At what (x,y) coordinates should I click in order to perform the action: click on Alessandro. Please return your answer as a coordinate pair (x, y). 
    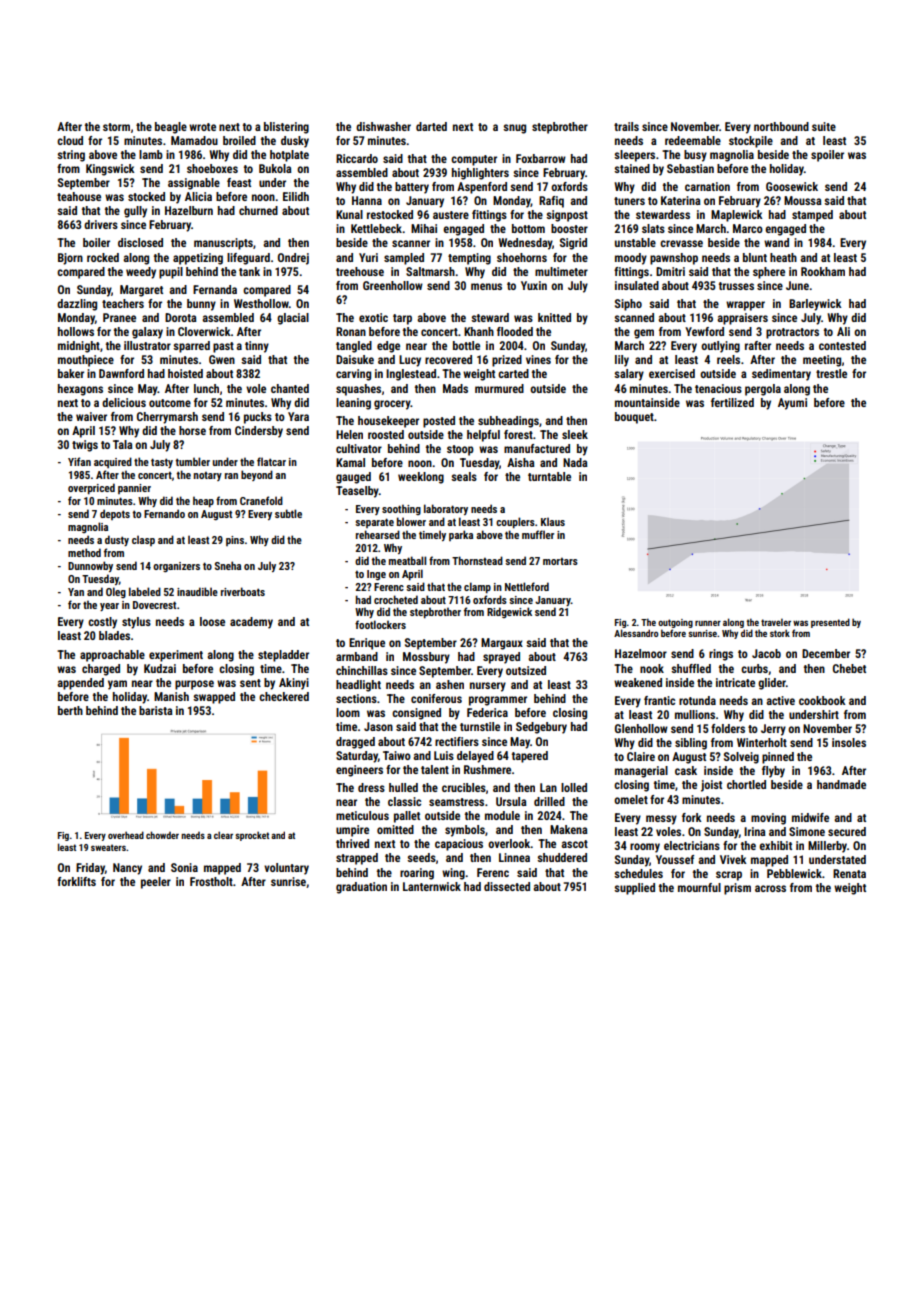
    Looking at the image, I should click on (636, 633).
